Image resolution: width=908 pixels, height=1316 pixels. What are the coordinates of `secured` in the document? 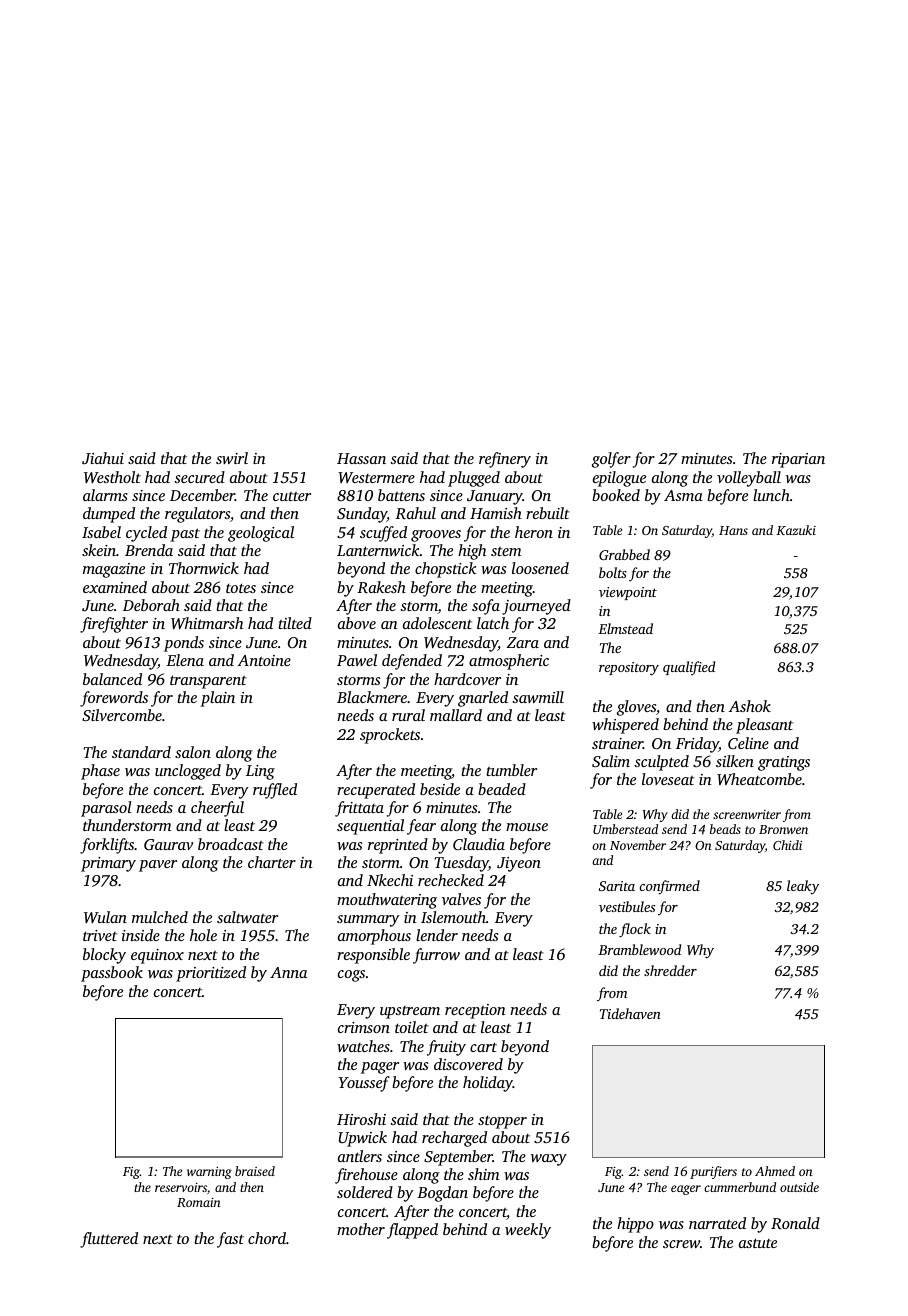 It's located at (199, 477).
